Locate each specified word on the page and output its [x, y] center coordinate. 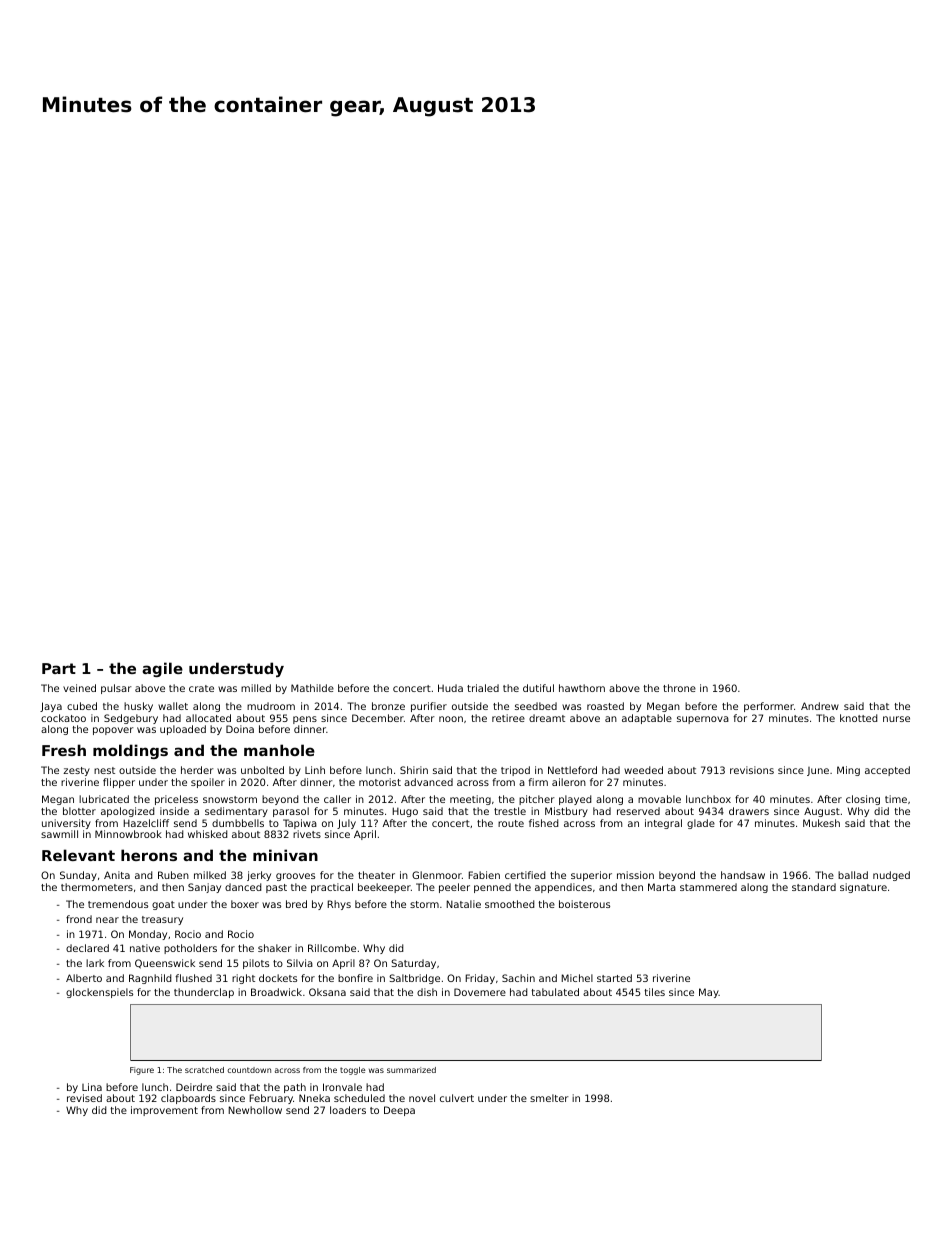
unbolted [262, 770]
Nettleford [572, 770]
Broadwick [276, 992]
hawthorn [582, 688]
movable [659, 799]
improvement [164, 1111]
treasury [162, 920]
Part [59, 668]
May [709, 993]
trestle [510, 811]
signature [863, 888]
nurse [896, 719]
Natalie [463, 904]
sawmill [59, 834]
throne [679, 688]
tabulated [555, 992]
